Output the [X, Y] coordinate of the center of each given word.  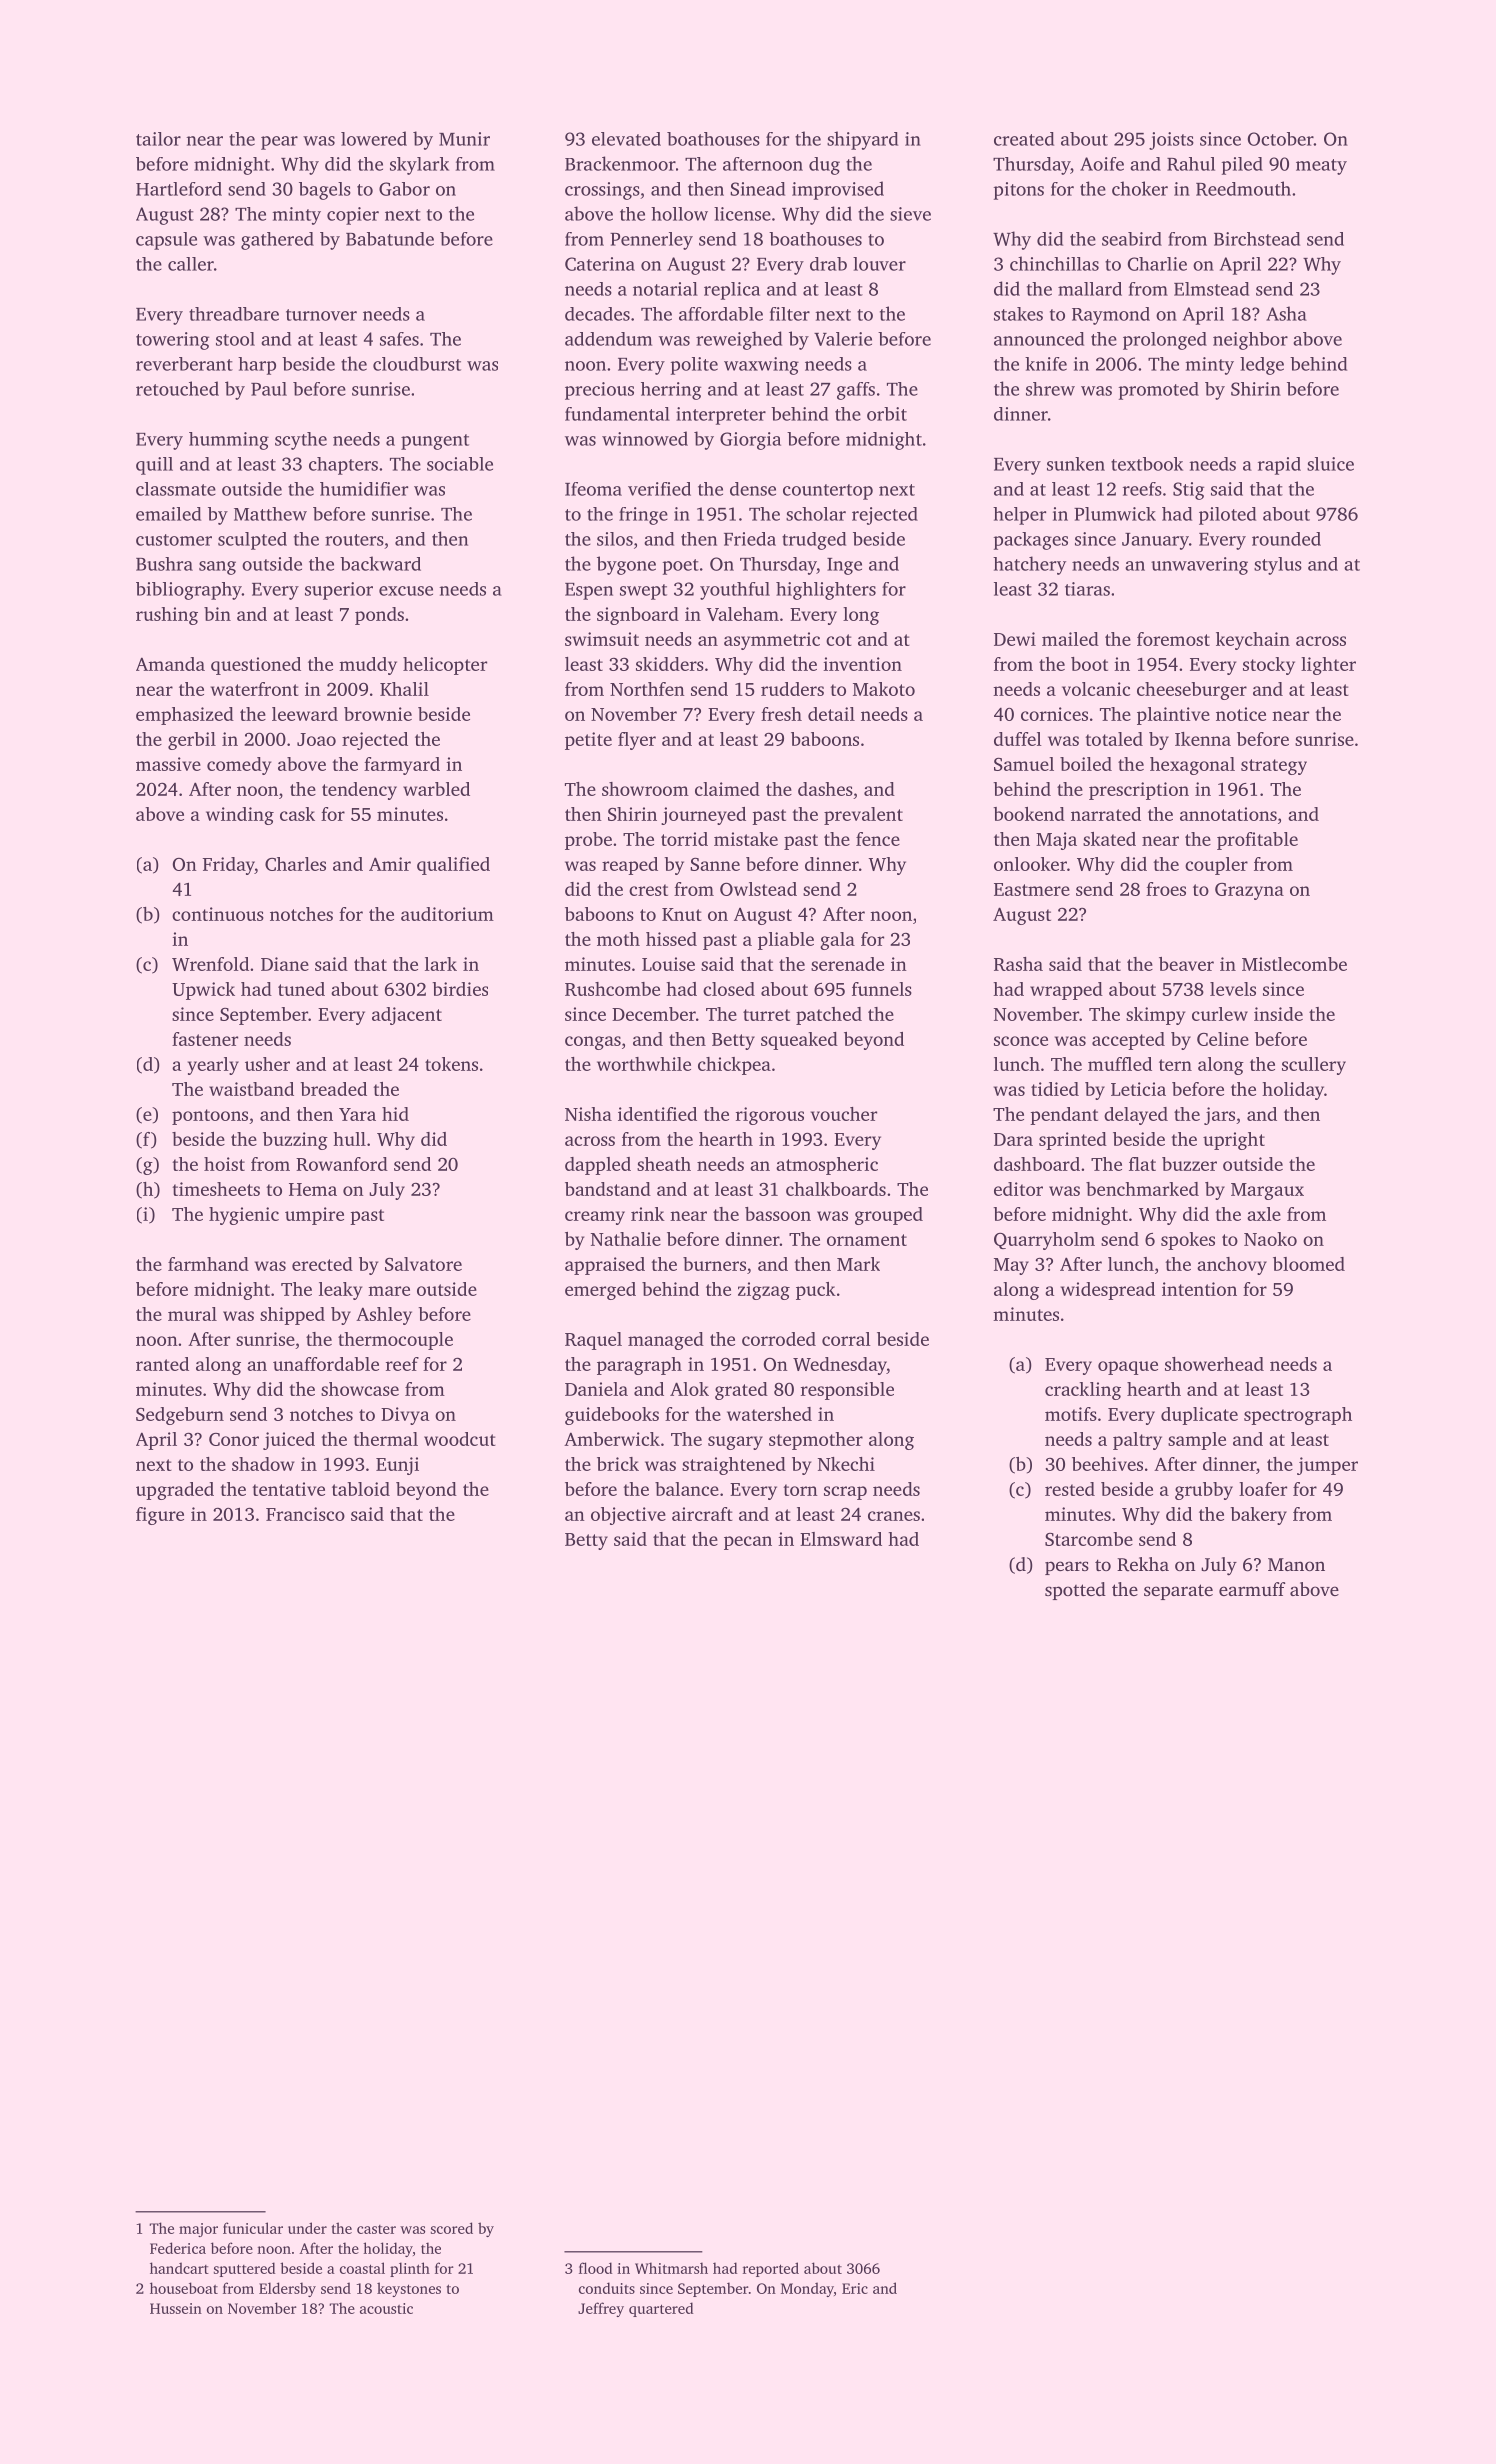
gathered [277, 241]
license [742, 214]
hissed [671, 939]
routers [354, 540]
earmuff [1252, 1589]
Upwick [203, 991]
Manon [1296, 1564]
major [198, 2230]
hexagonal [1192, 766]
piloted [1227, 516]
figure [160, 1516]
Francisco [305, 1514]
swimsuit [602, 639]
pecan [748, 1543]
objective [628, 1516]
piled [1242, 166]
